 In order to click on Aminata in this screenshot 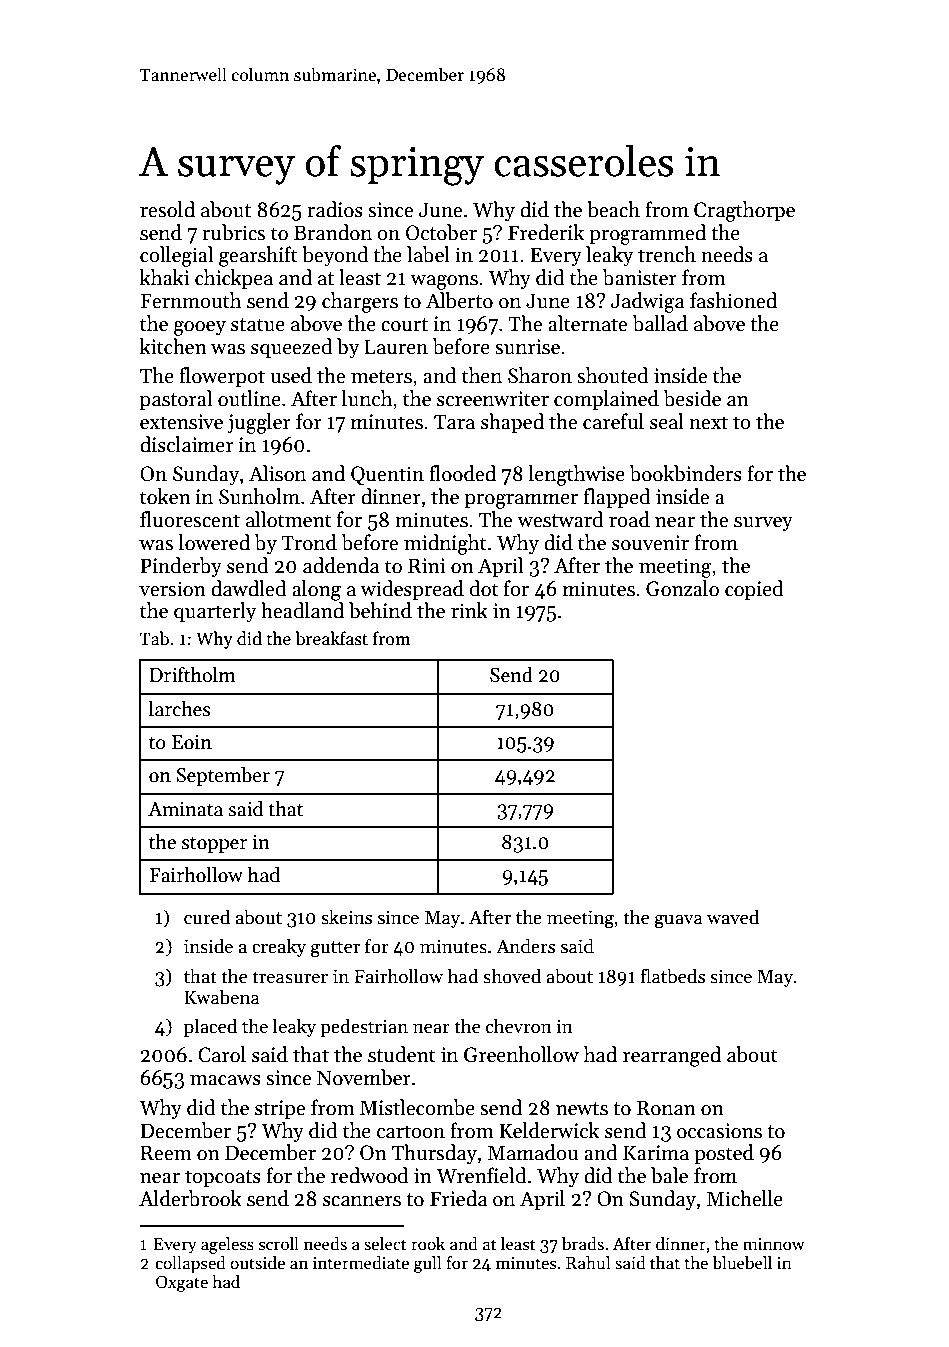, I will do `click(185, 809)`.
